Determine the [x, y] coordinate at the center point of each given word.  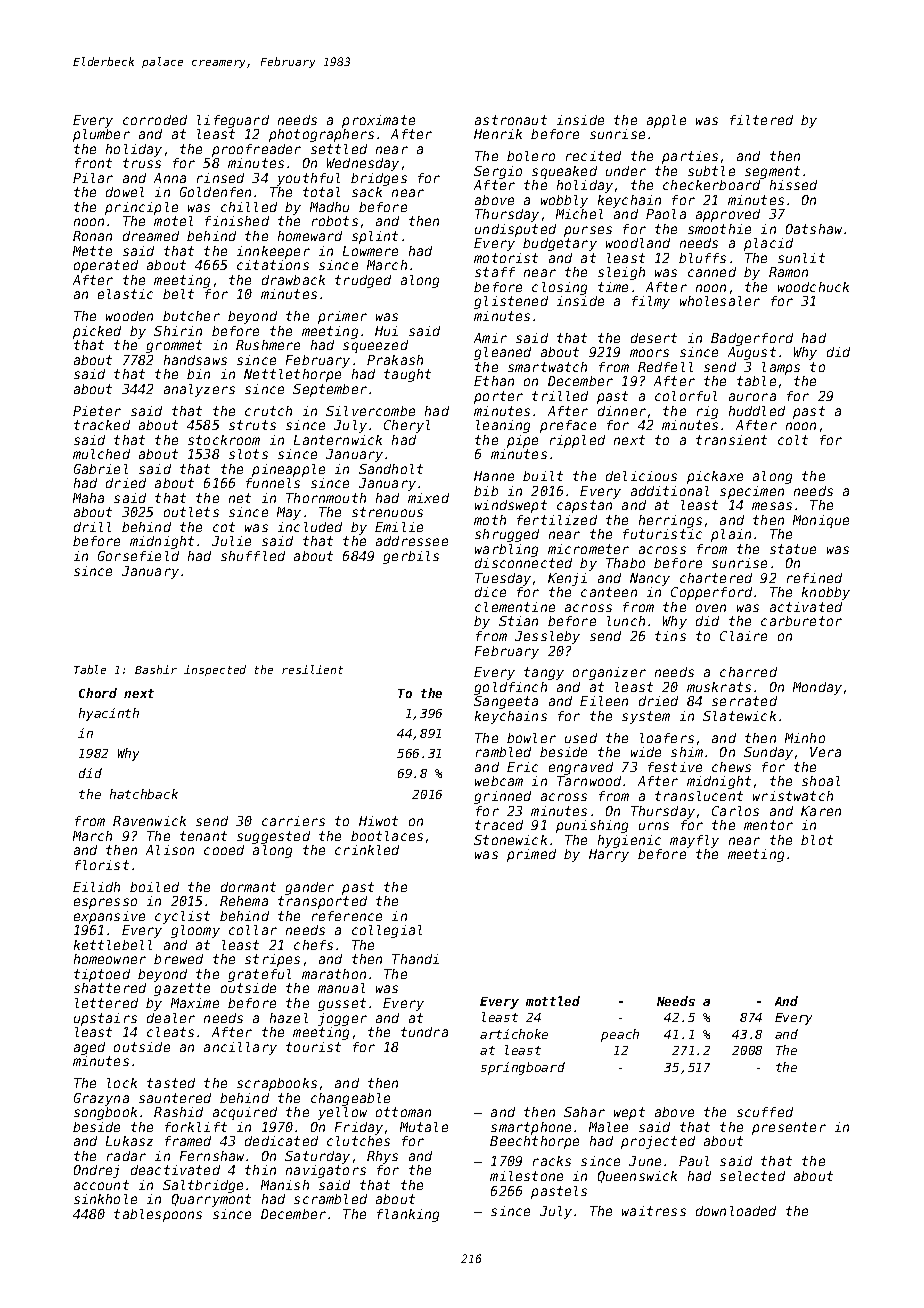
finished [237, 221]
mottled [553, 1001]
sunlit [801, 258]
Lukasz [129, 1141]
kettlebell [113, 945]
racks [552, 1161]
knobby [826, 593]
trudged [363, 281]
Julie [231, 541]
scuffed [765, 1112]
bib [486, 491]
